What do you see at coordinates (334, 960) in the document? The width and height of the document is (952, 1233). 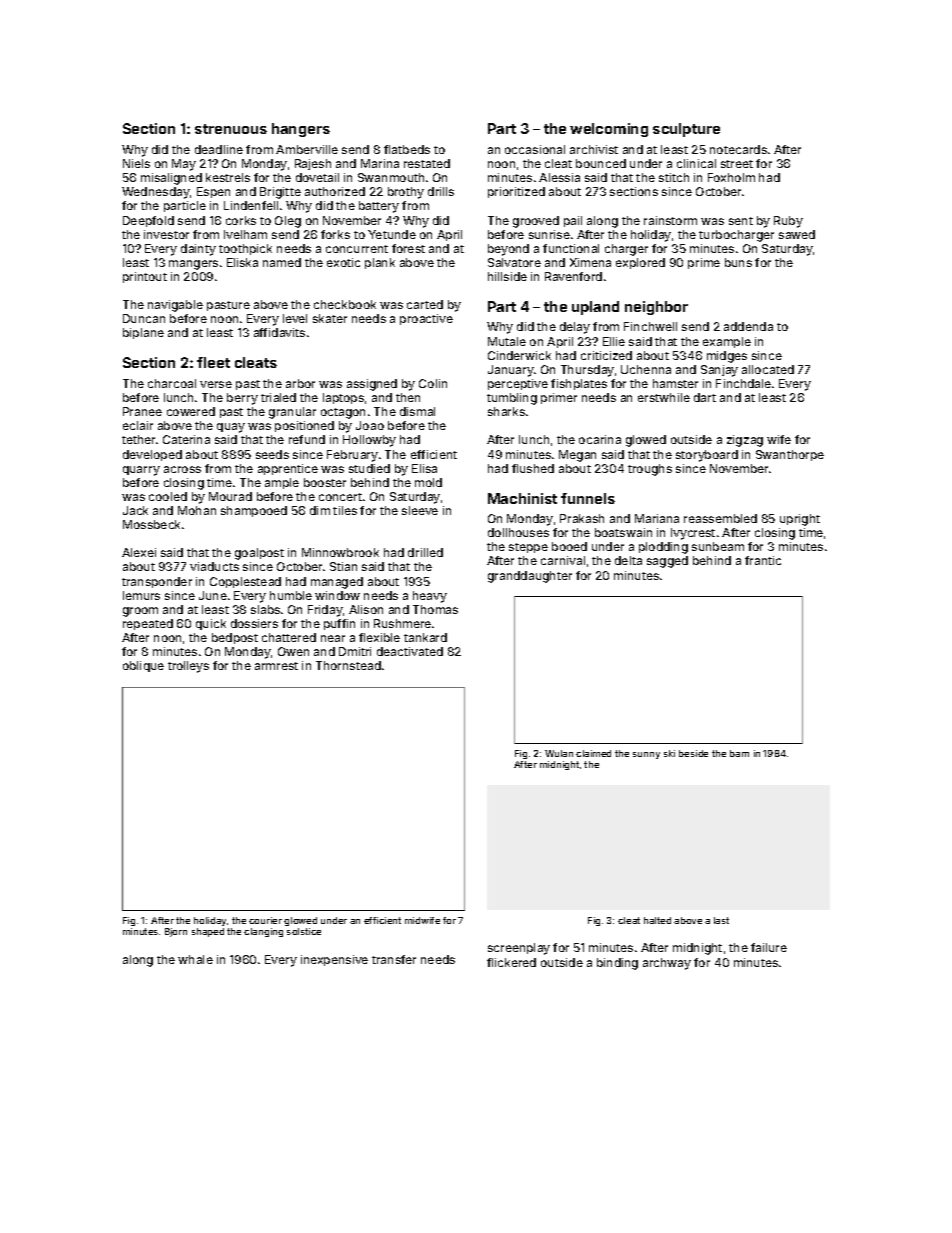 I see `inexpensive` at bounding box center [334, 960].
